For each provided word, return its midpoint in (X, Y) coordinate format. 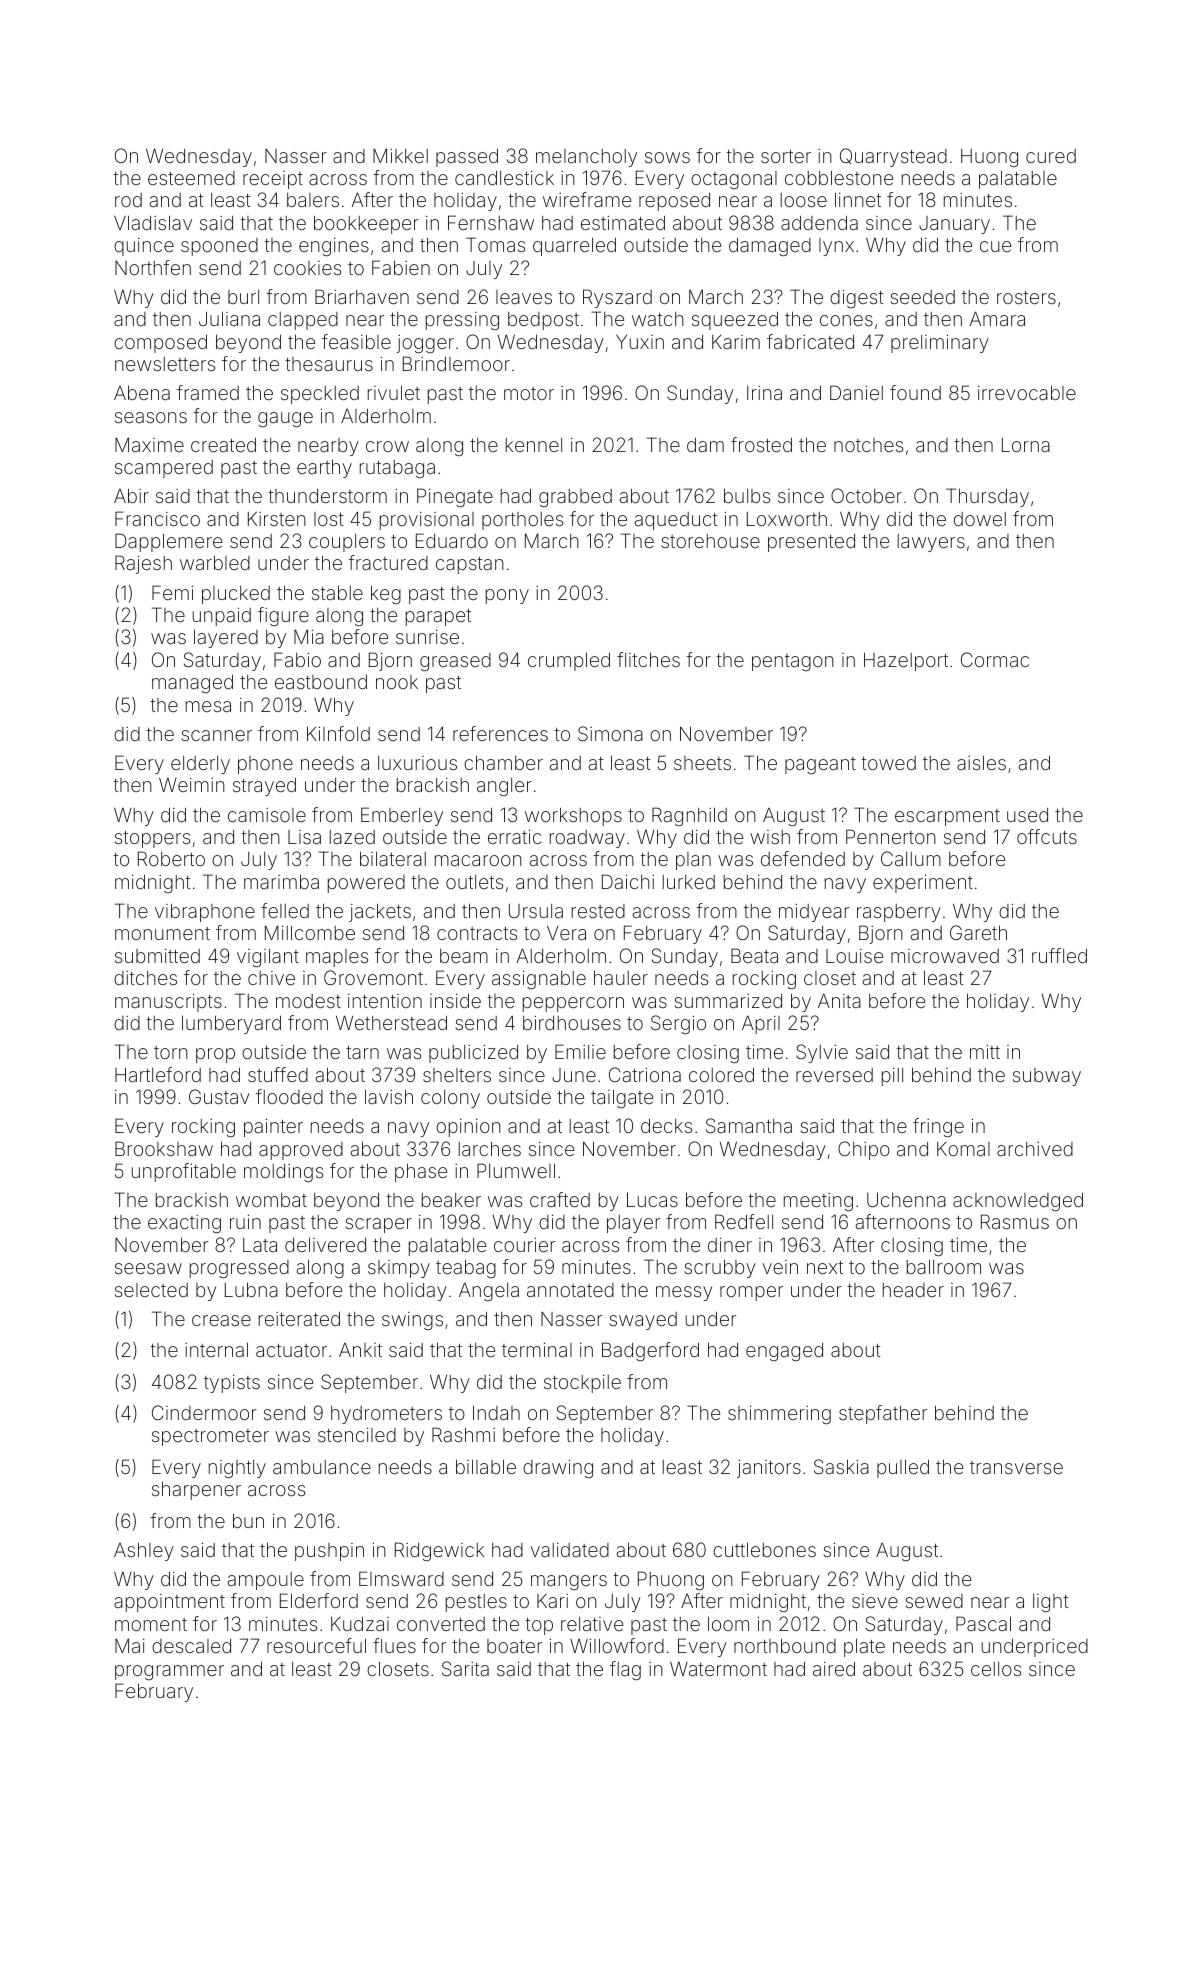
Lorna (1026, 445)
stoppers (152, 839)
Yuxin (640, 341)
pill (892, 1077)
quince (144, 247)
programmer (169, 1672)
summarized (728, 1001)
